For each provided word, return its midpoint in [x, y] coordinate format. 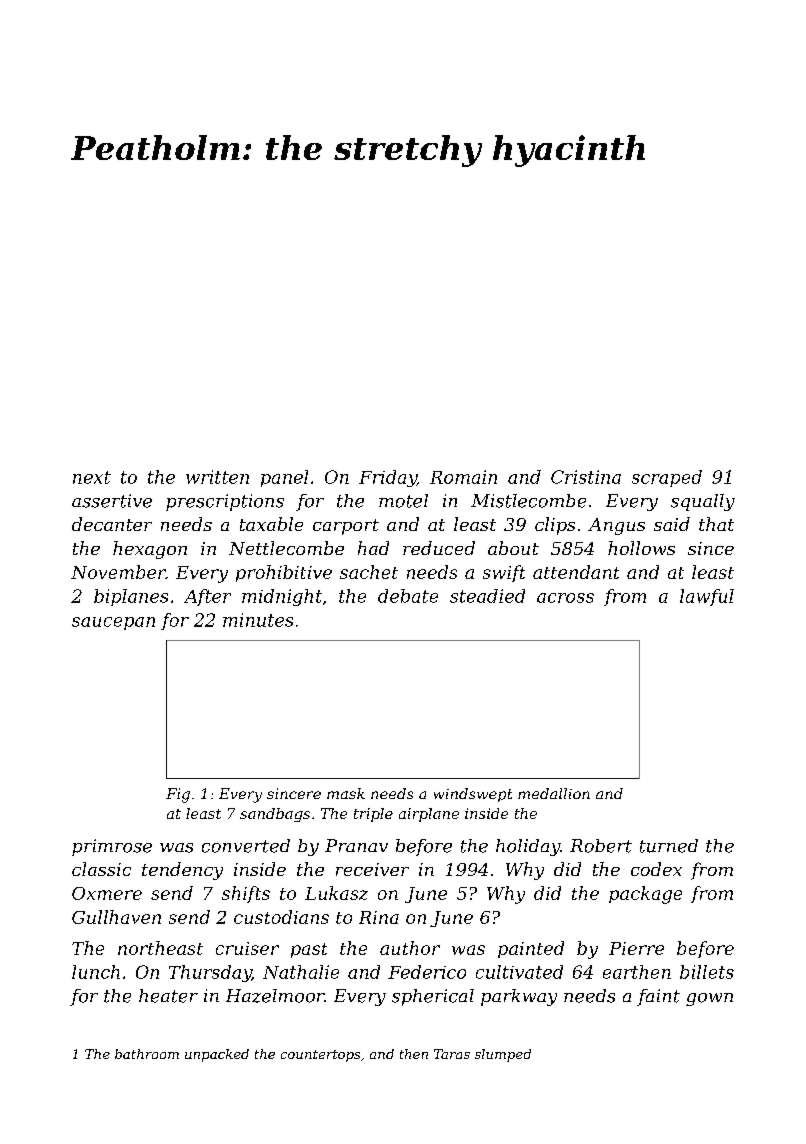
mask [346, 793]
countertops [320, 1056]
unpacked [217, 1055]
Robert [601, 846]
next [92, 477]
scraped [667, 478]
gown [709, 999]
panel [284, 478]
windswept [473, 795]
